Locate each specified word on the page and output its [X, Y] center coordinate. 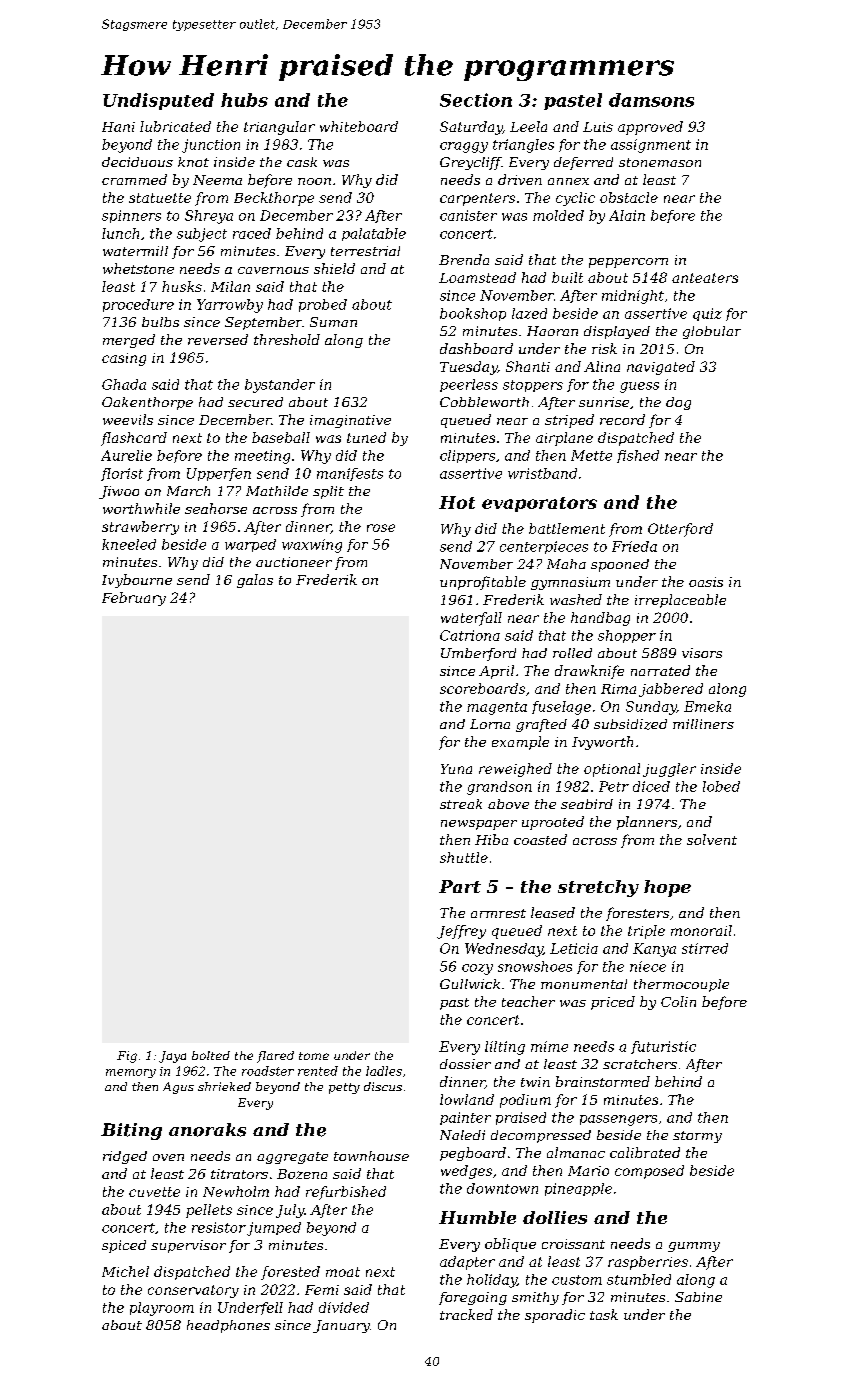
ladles [384, 1071]
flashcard [134, 439]
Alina [602, 366]
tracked [466, 1314]
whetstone [138, 268]
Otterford [680, 530]
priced [613, 1003]
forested [290, 1273]
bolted [211, 1055]
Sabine [698, 1297]
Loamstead [477, 277]
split [328, 492]
